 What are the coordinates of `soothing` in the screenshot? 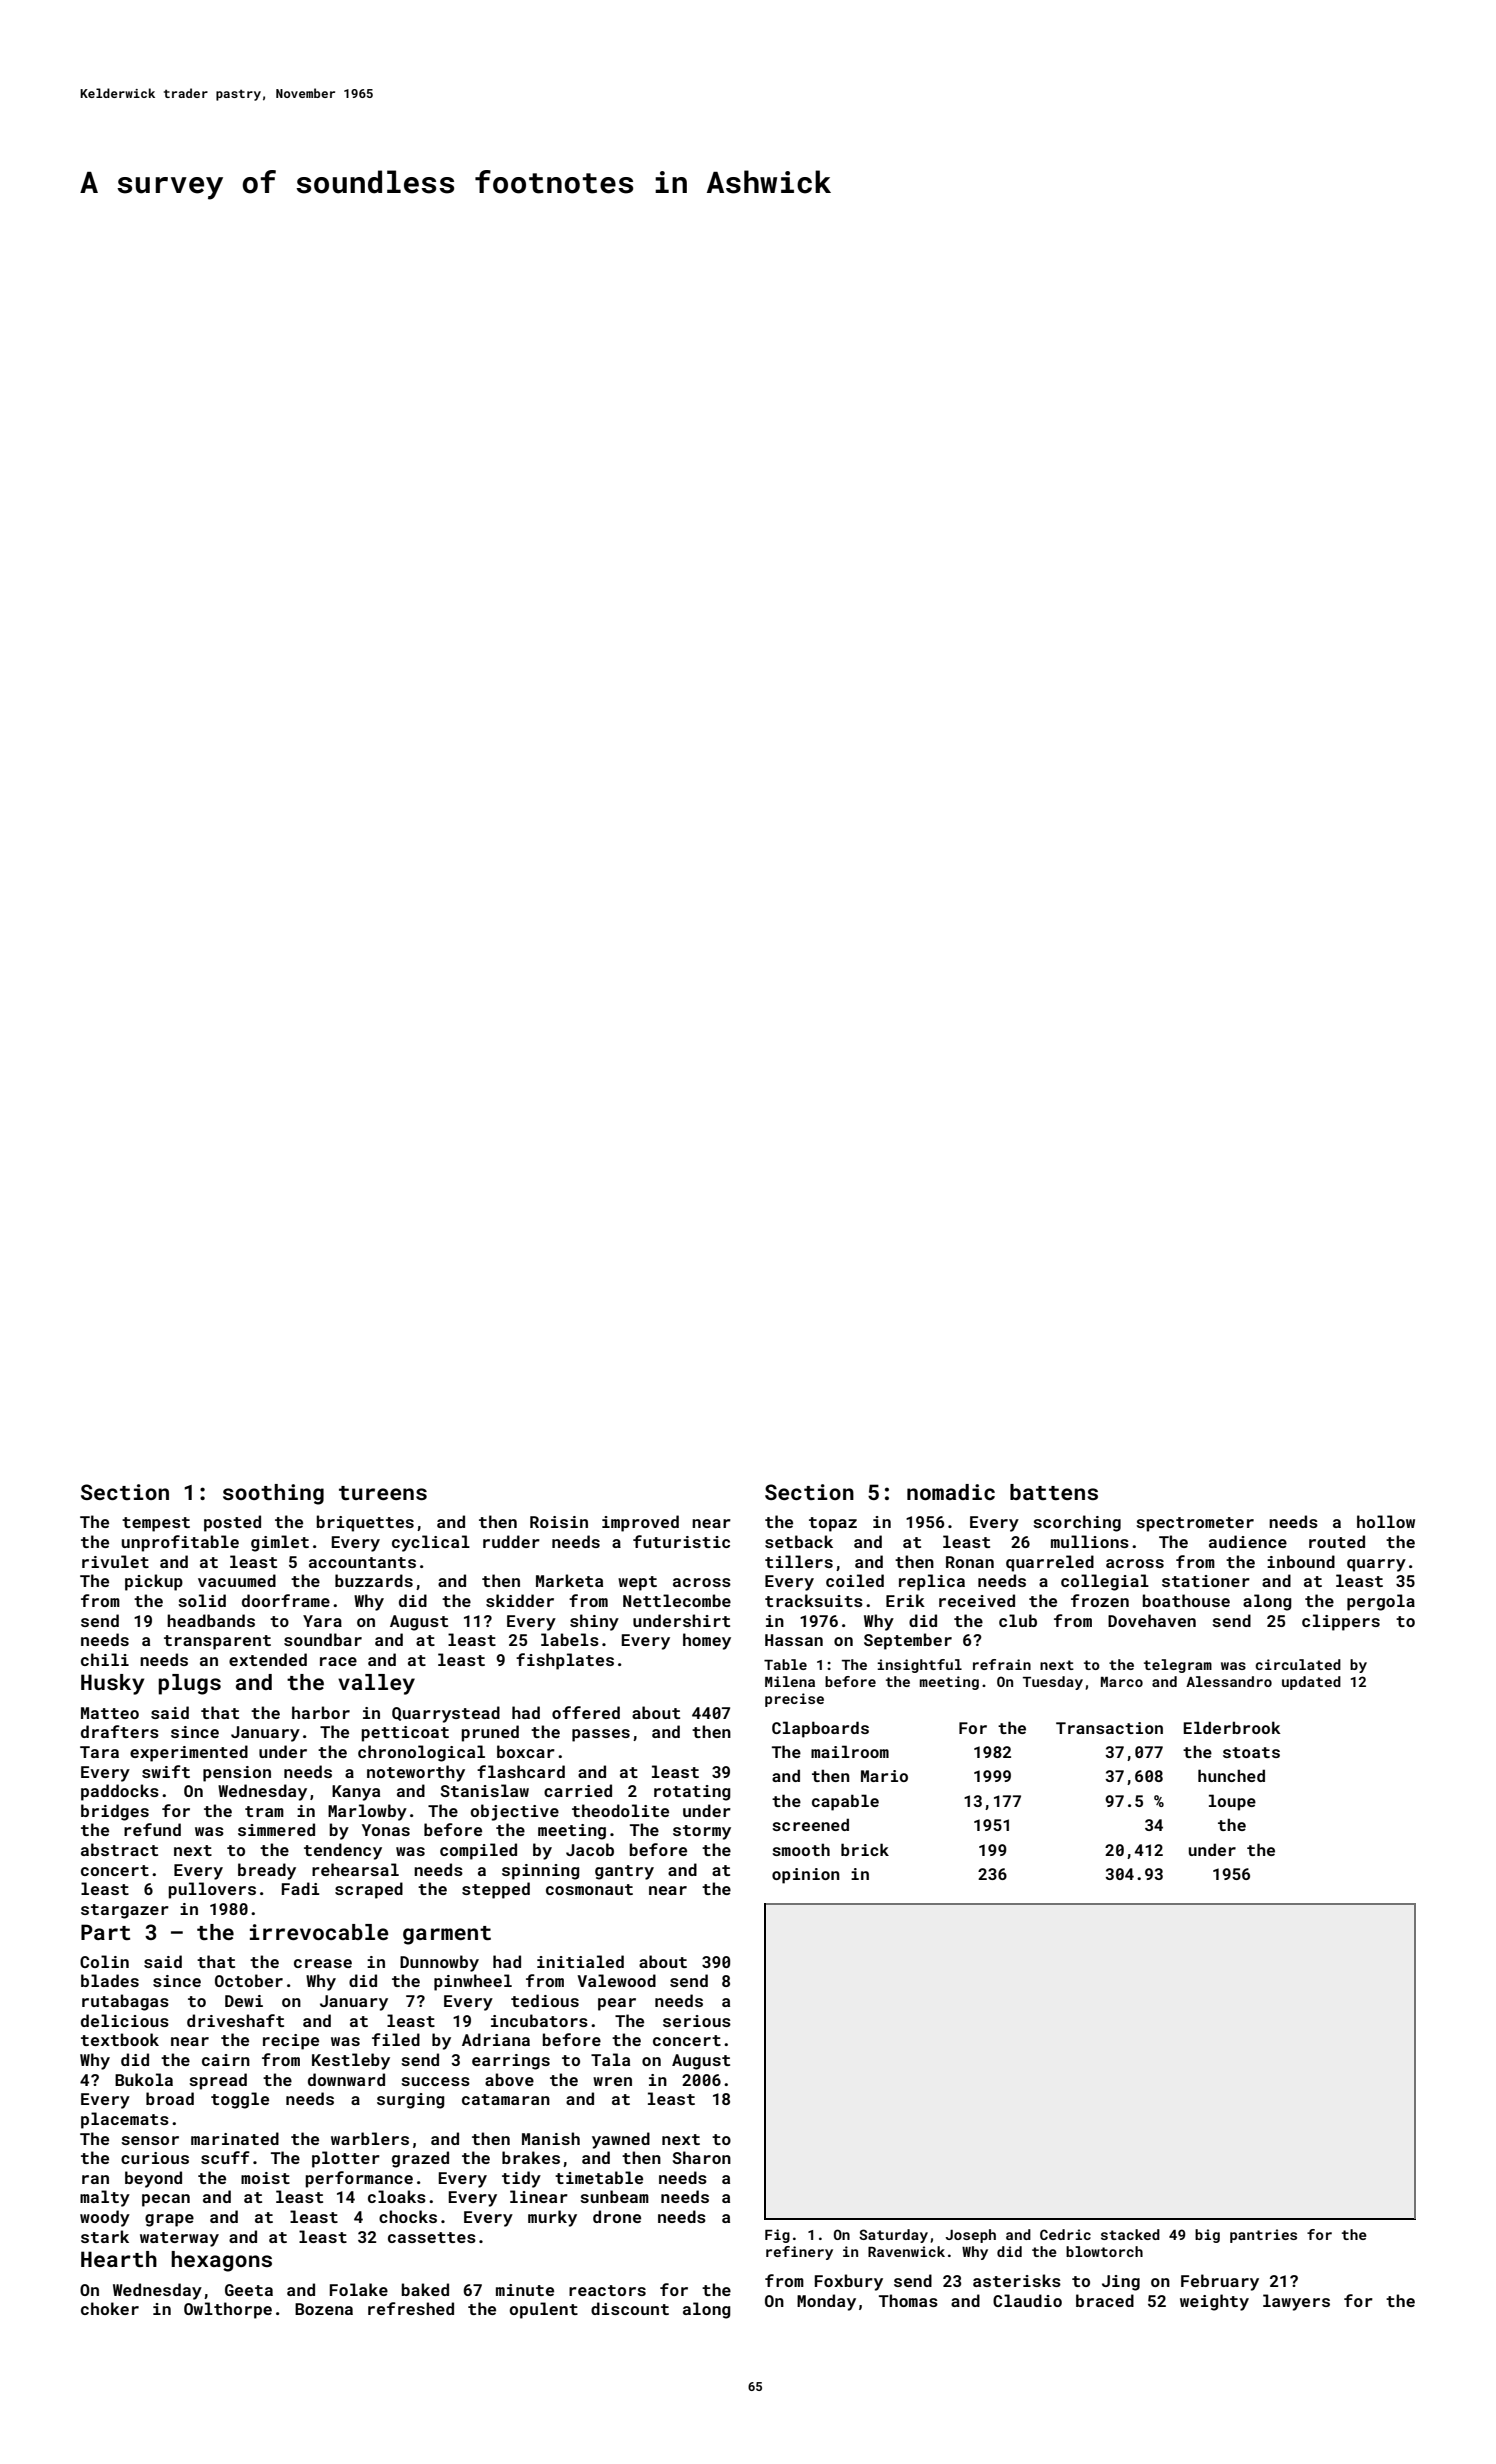 It's located at (273, 1494).
